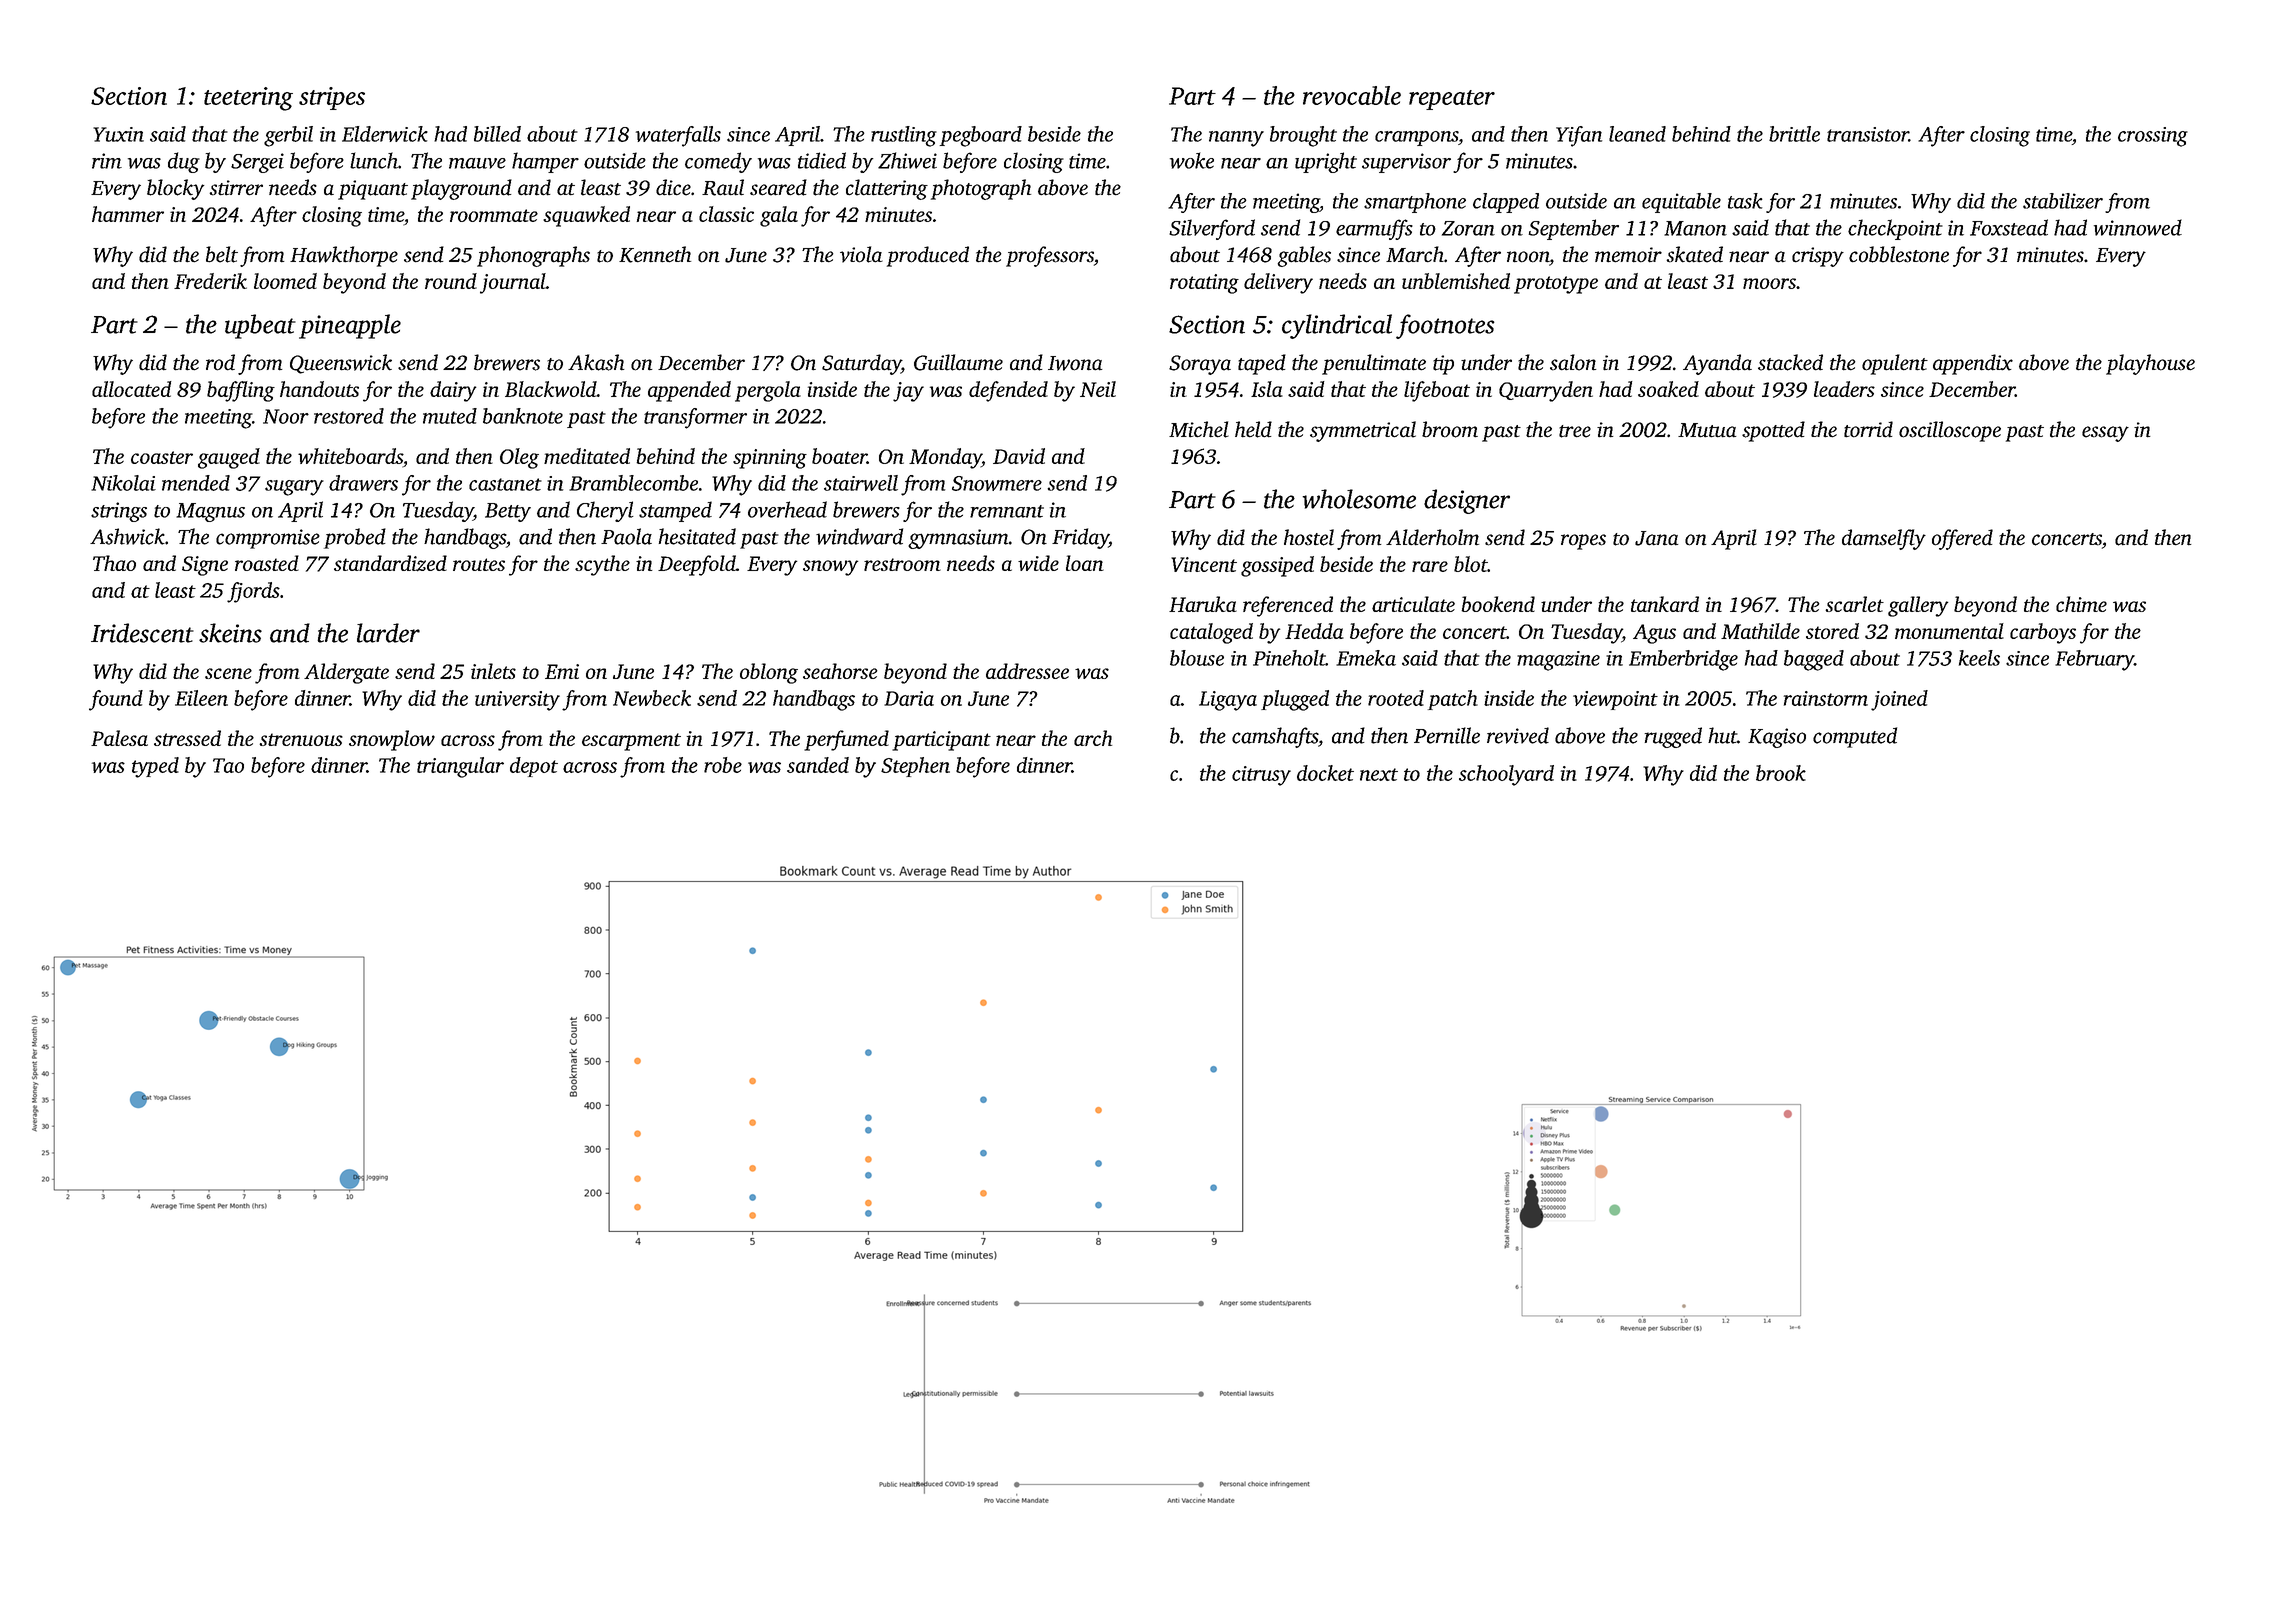  Describe the element at coordinates (1694, 254) in the screenshot. I see `skated` at that location.
